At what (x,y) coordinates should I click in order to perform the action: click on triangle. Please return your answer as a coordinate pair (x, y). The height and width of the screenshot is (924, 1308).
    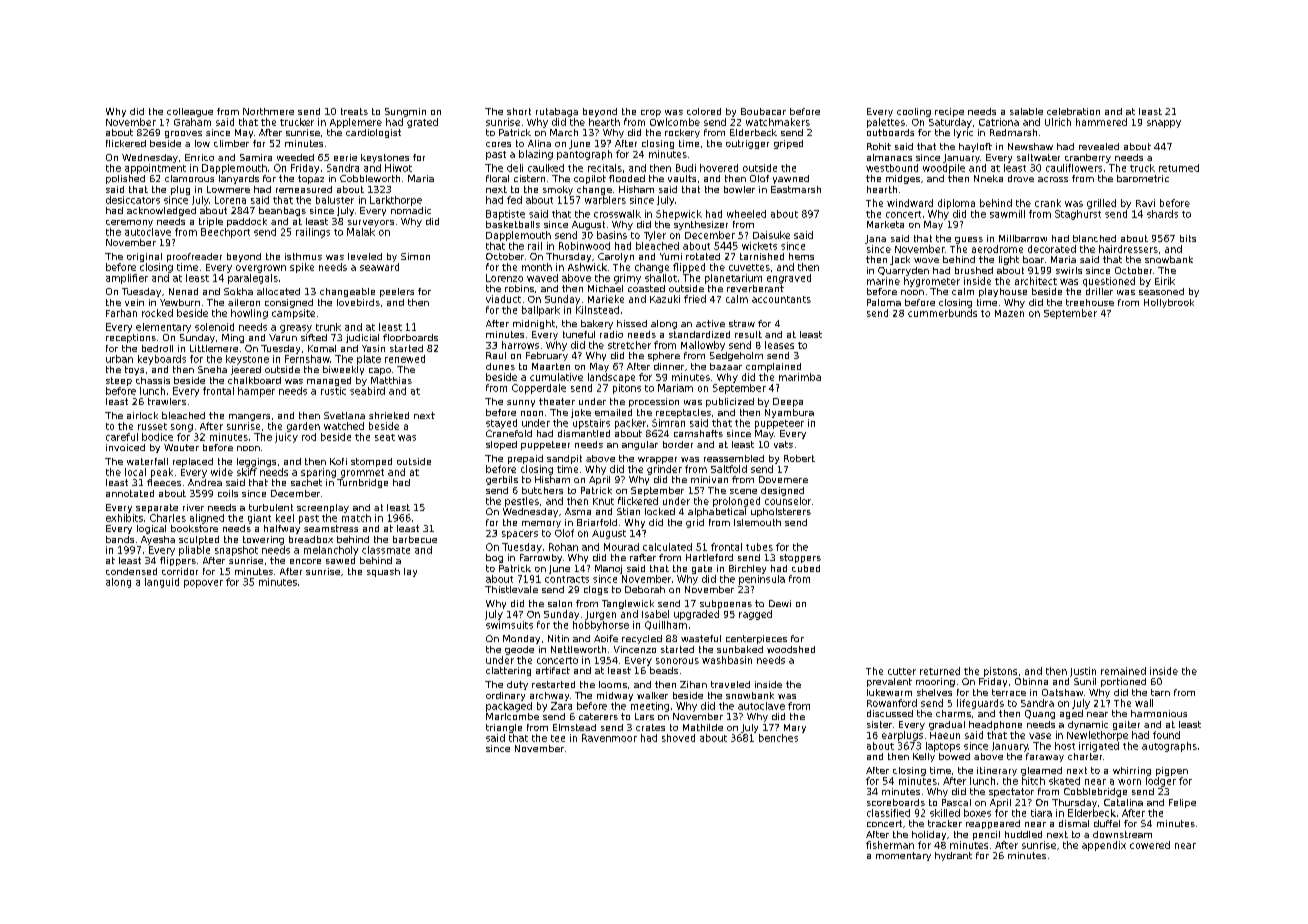
    Looking at the image, I should click on (504, 728).
